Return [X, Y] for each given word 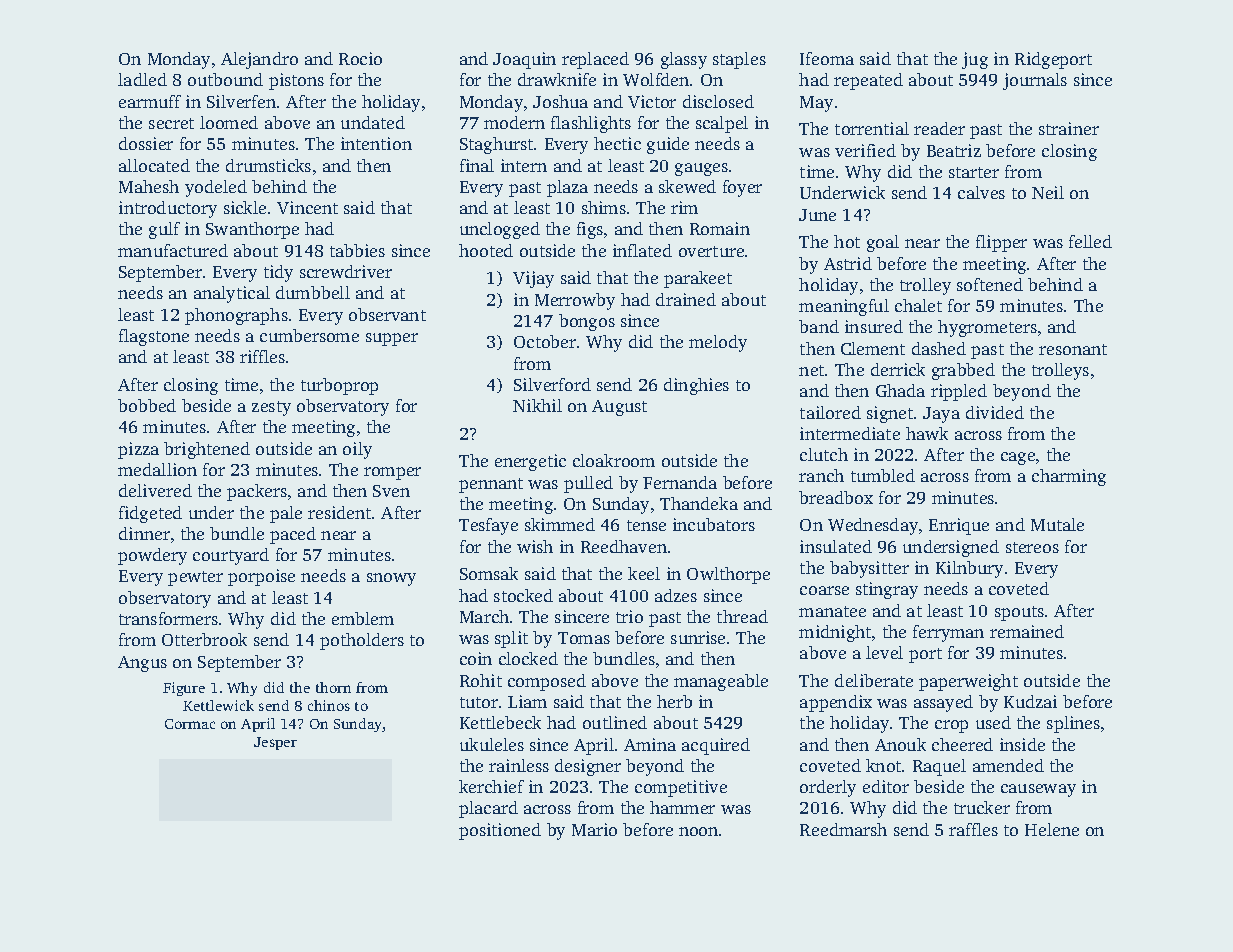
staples [739, 60]
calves [981, 192]
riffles [262, 356]
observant [387, 314]
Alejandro [259, 60]
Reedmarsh [843, 829]
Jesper [275, 743]
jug [975, 60]
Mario [594, 829]
